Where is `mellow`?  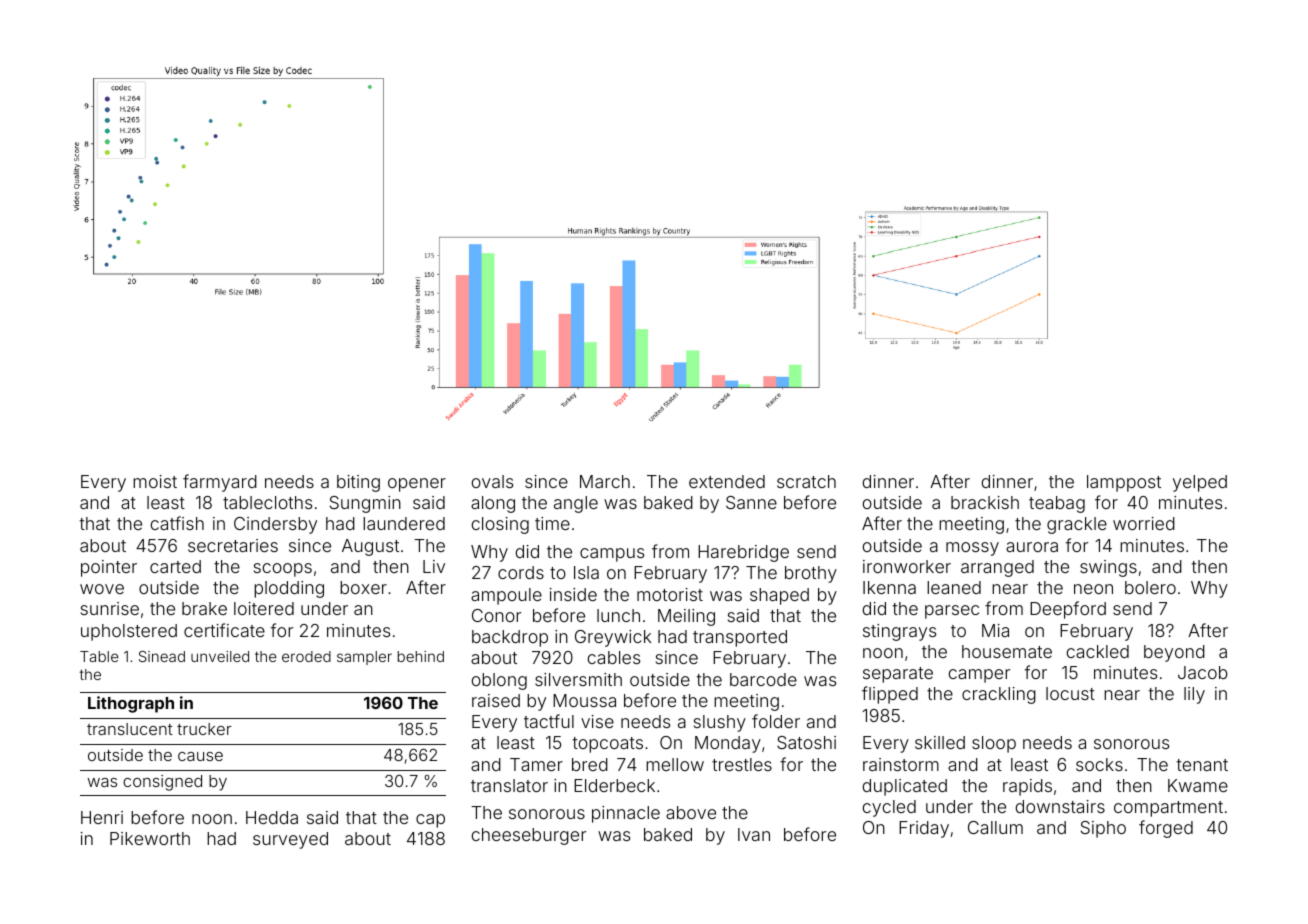 mellow is located at coordinates (675, 764).
